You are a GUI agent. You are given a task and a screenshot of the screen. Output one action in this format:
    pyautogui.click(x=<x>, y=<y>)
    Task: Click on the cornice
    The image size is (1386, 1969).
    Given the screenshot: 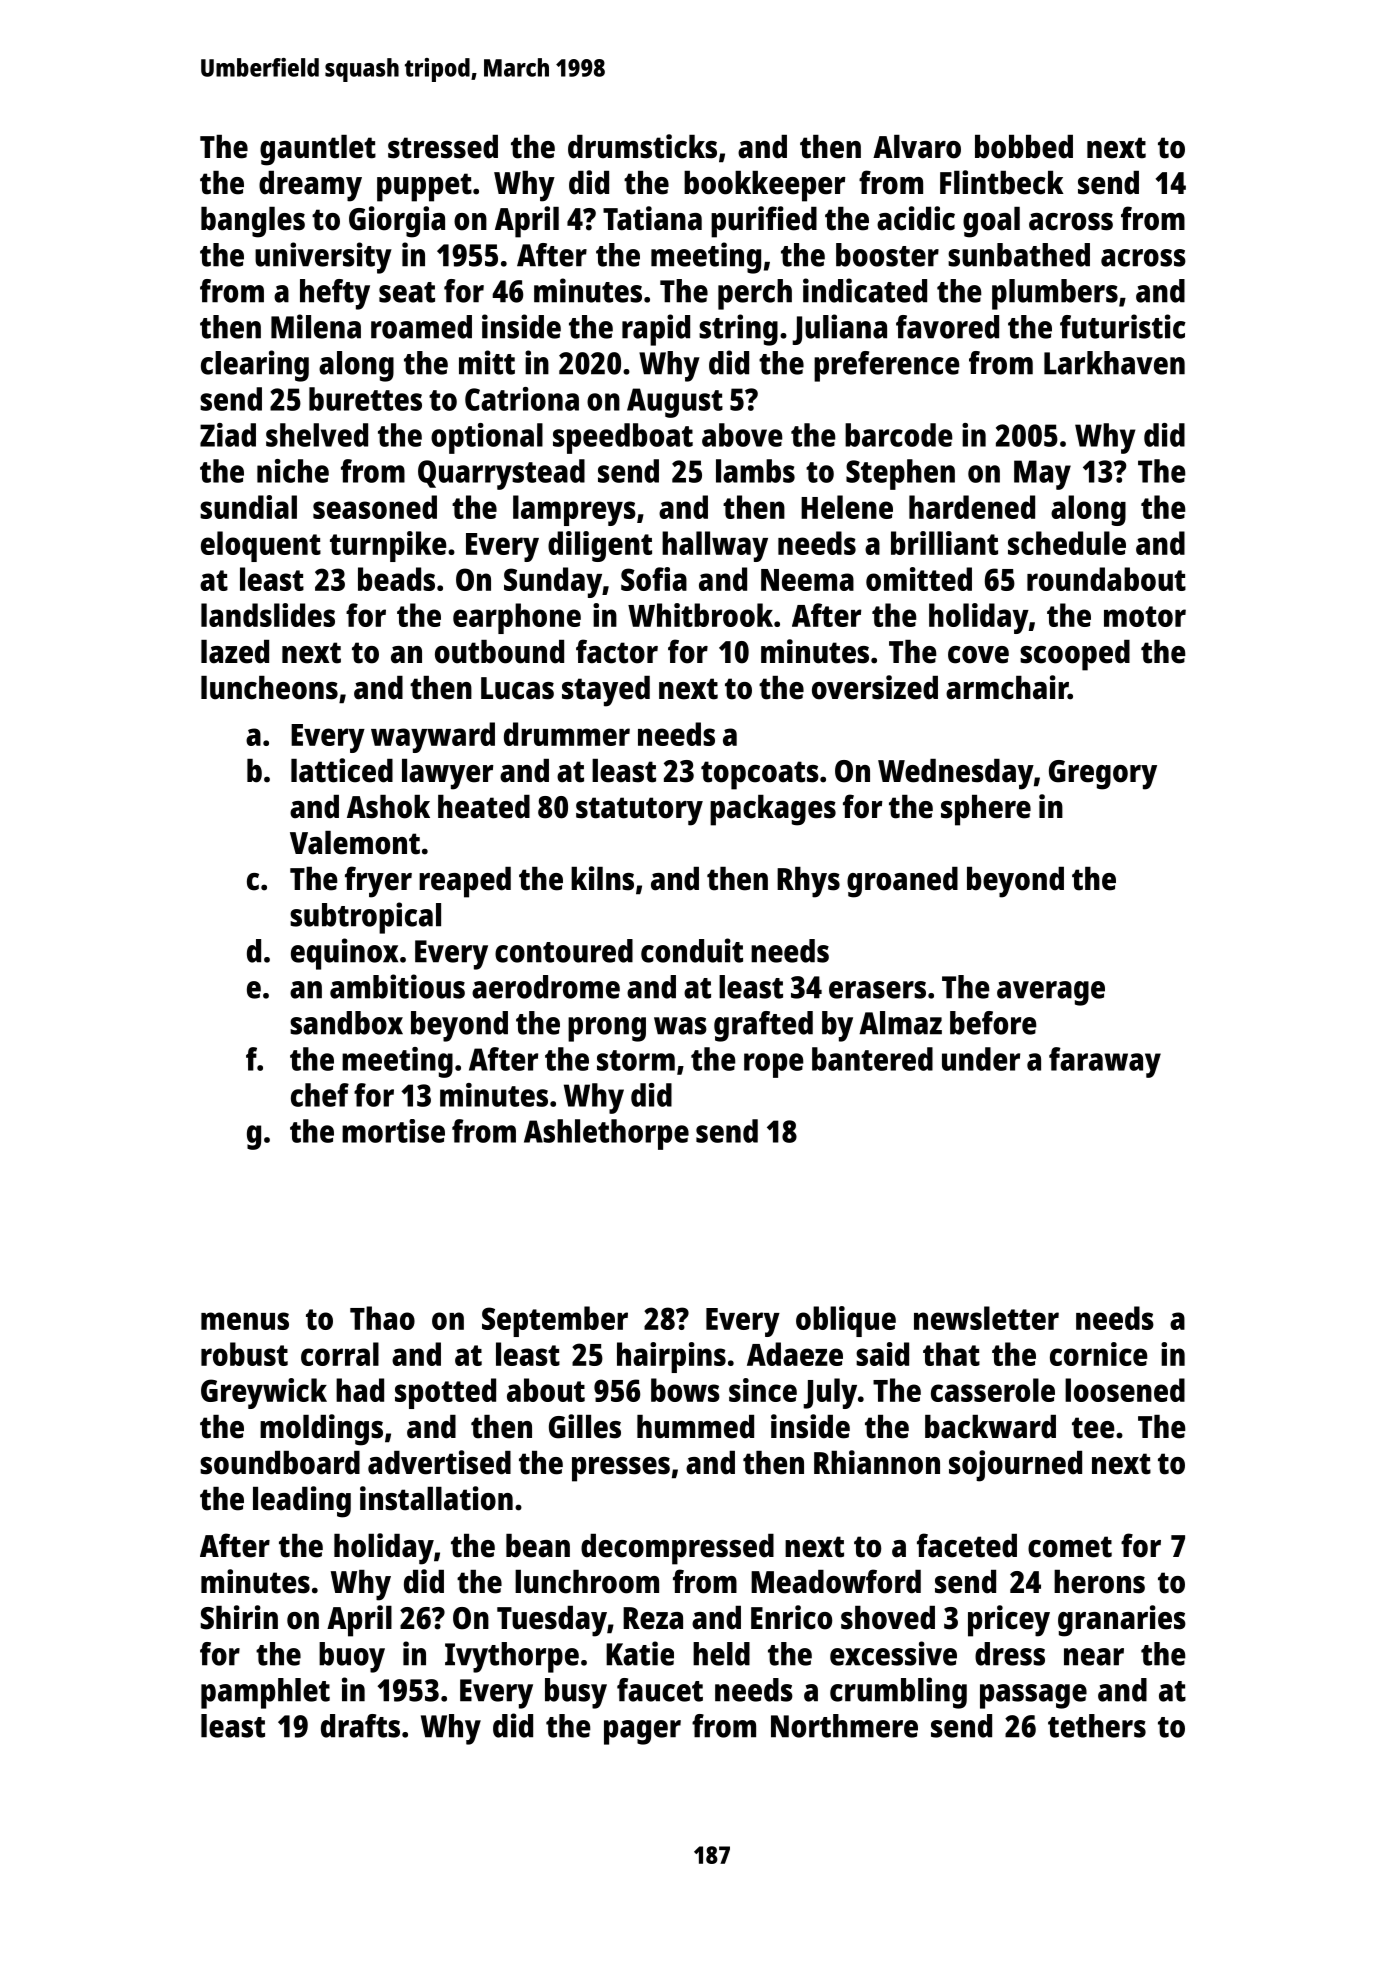 What is the action you would take?
    pyautogui.click(x=1099, y=1354)
